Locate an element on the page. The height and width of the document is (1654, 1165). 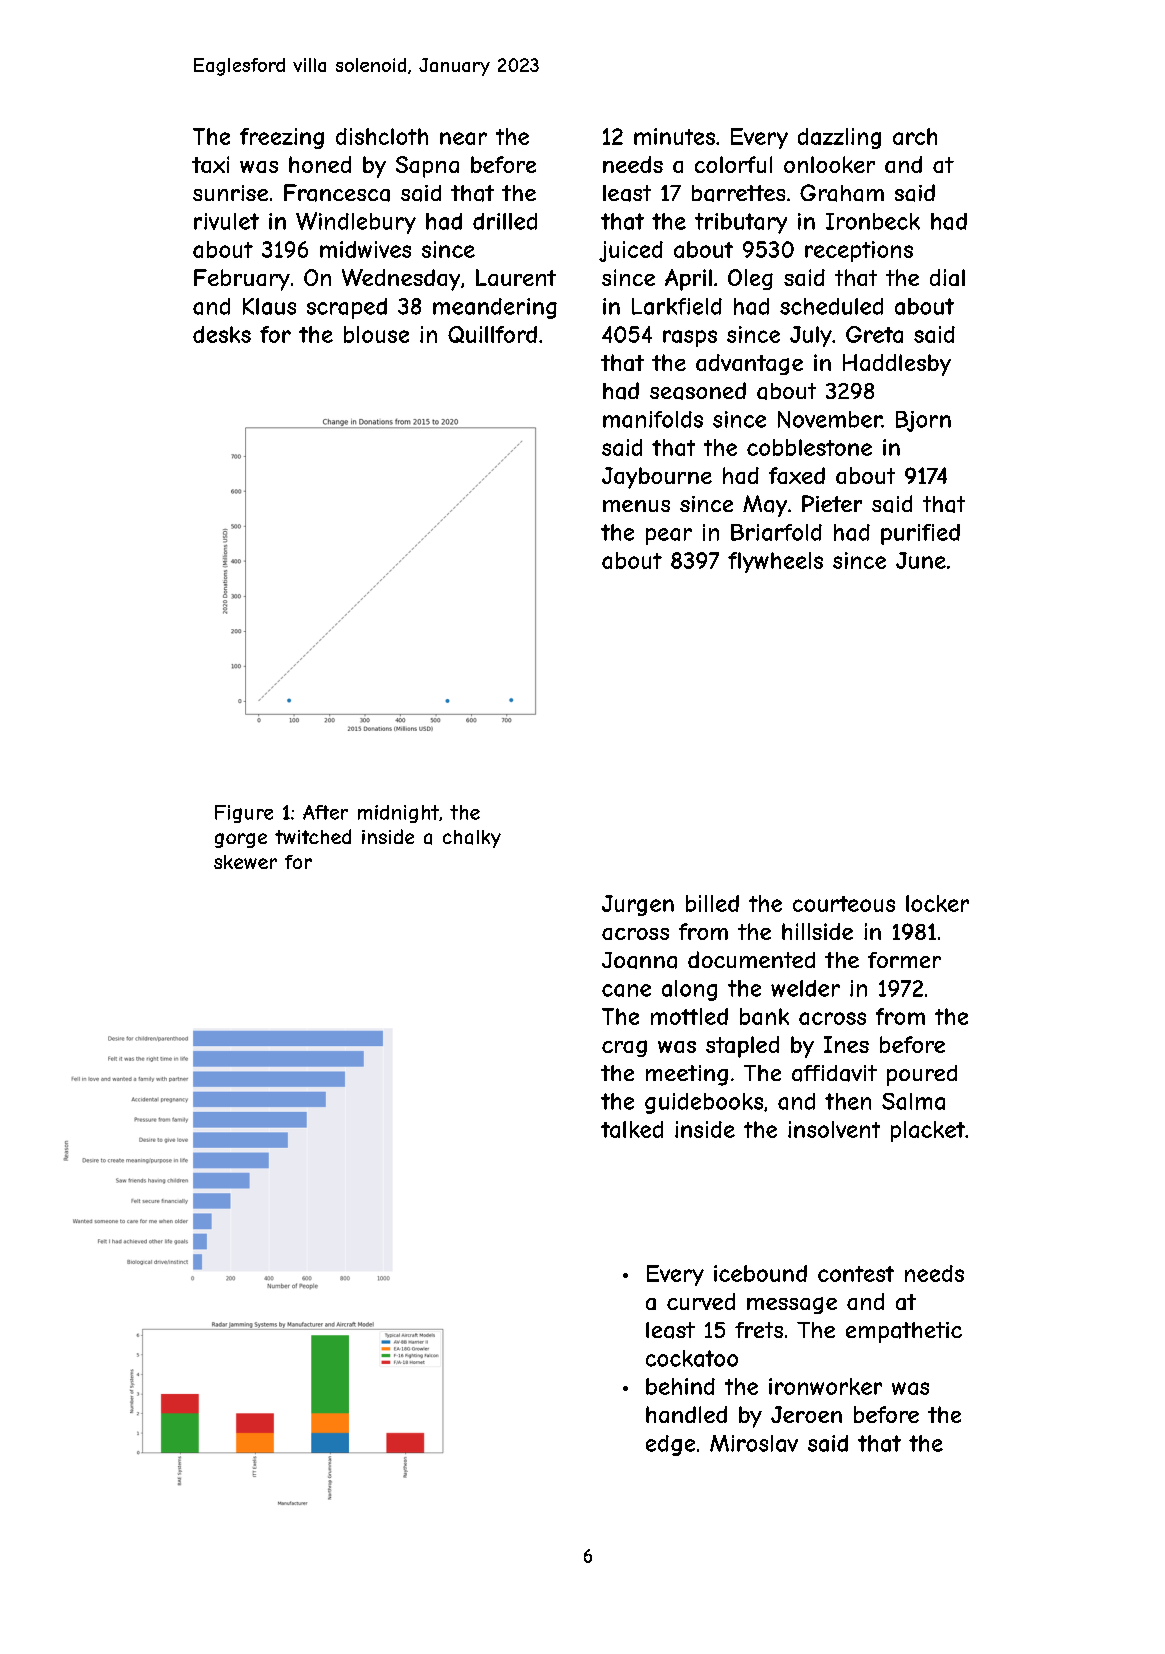
Salma is located at coordinates (913, 1101).
